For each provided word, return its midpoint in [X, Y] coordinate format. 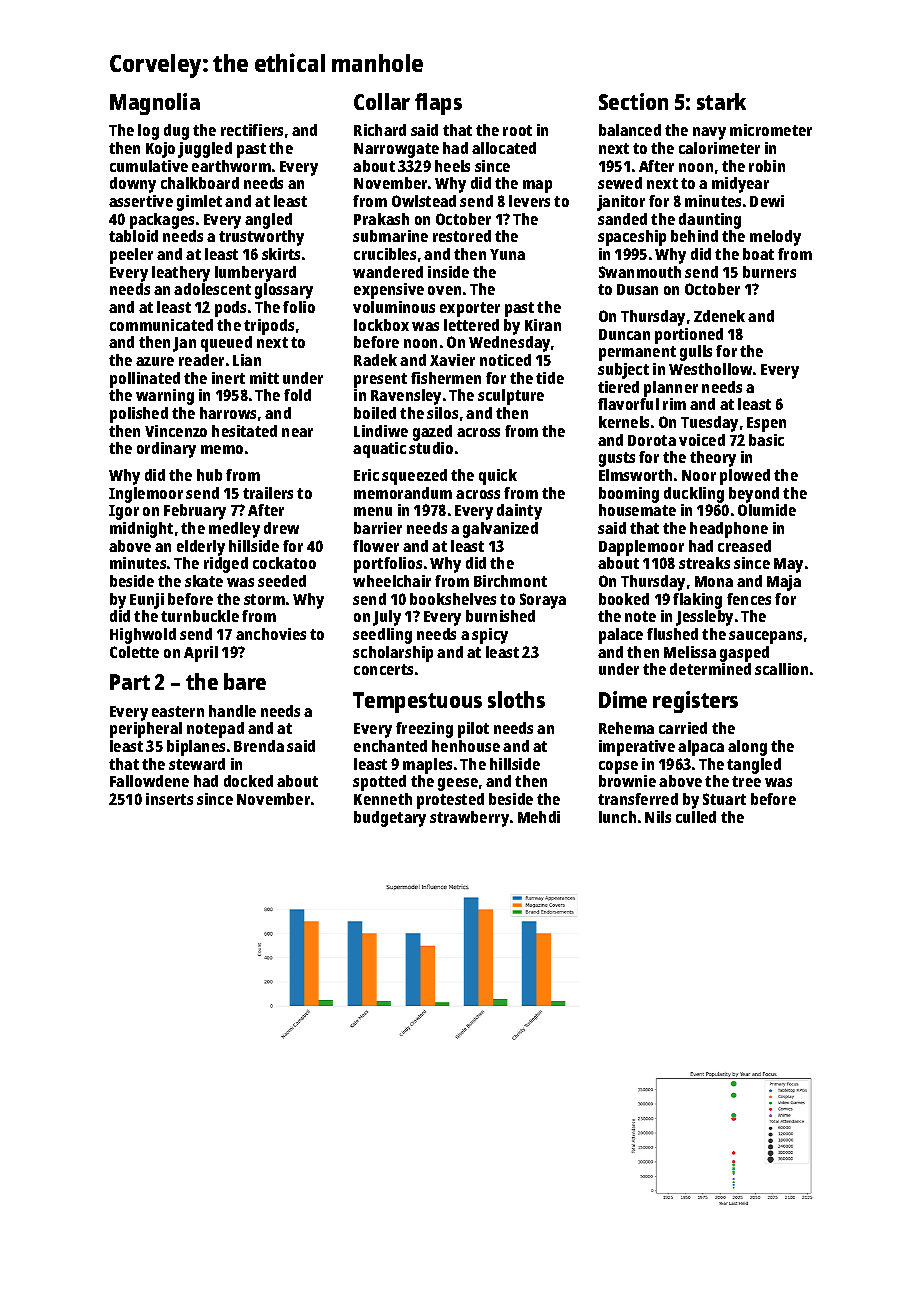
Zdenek [719, 316]
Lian [247, 360]
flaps [438, 104]
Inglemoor [146, 495]
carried [683, 728]
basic [766, 440]
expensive [389, 291]
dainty [519, 512]
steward [197, 764]
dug [176, 132]
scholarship [393, 654]
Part [130, 682]
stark [721, 101]
